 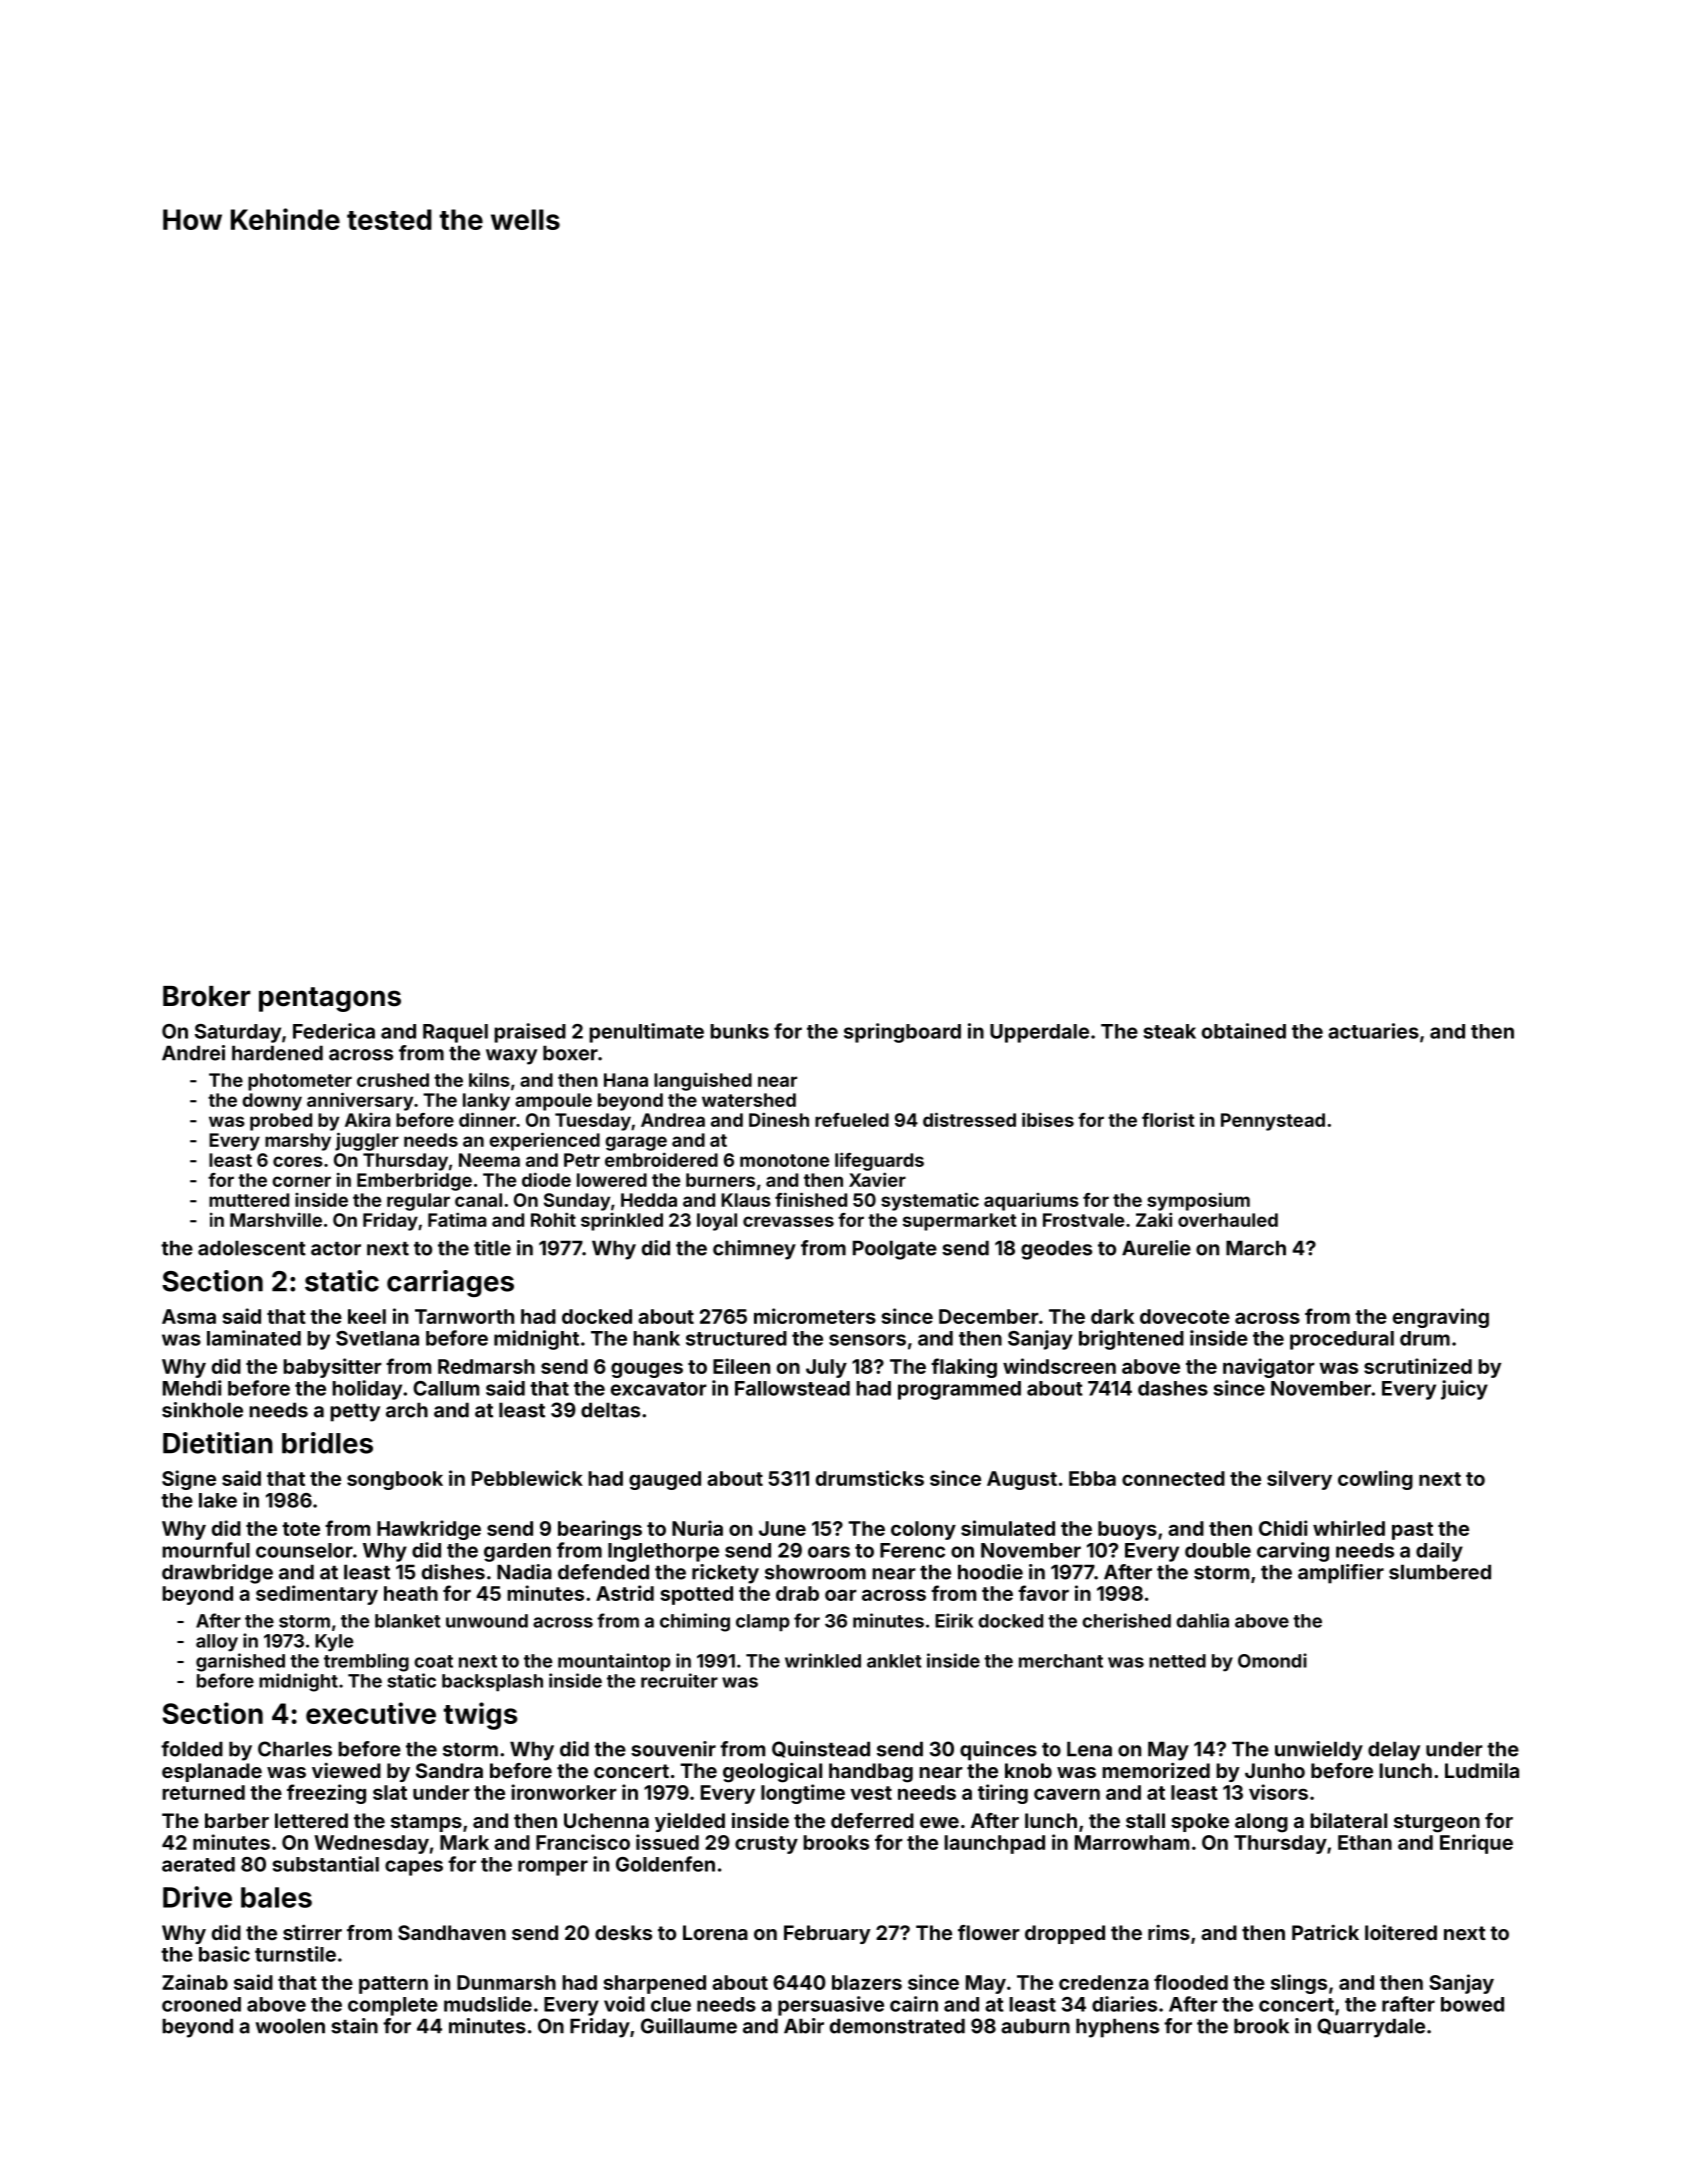 What do you see at coordinates (1039, 1033) in the screenshot?
I see `Upperdale` at bounding box center [1039, 1033].
